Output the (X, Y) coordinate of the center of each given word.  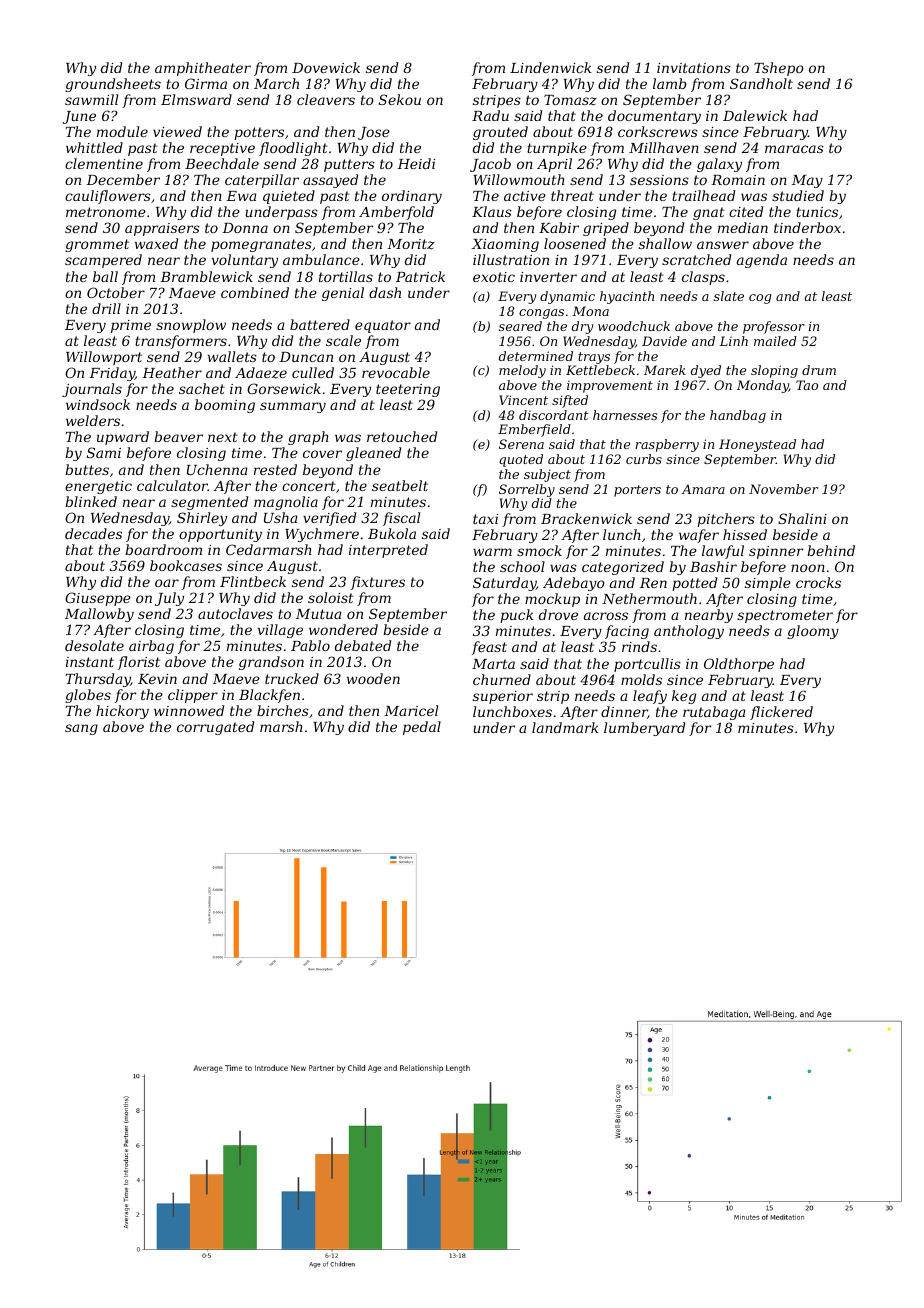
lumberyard (644, 729)
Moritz (411, 244)
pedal (422, 728)
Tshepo (779, 69)
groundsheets (113, 85)
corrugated (215, 728)
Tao (807, 385)
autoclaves (235, 613)
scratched (696, 259)
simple (768, 584)
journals (92, 390)
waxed (156, 243)
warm (492, 552)
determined (536, 356)
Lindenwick (551, 67)
